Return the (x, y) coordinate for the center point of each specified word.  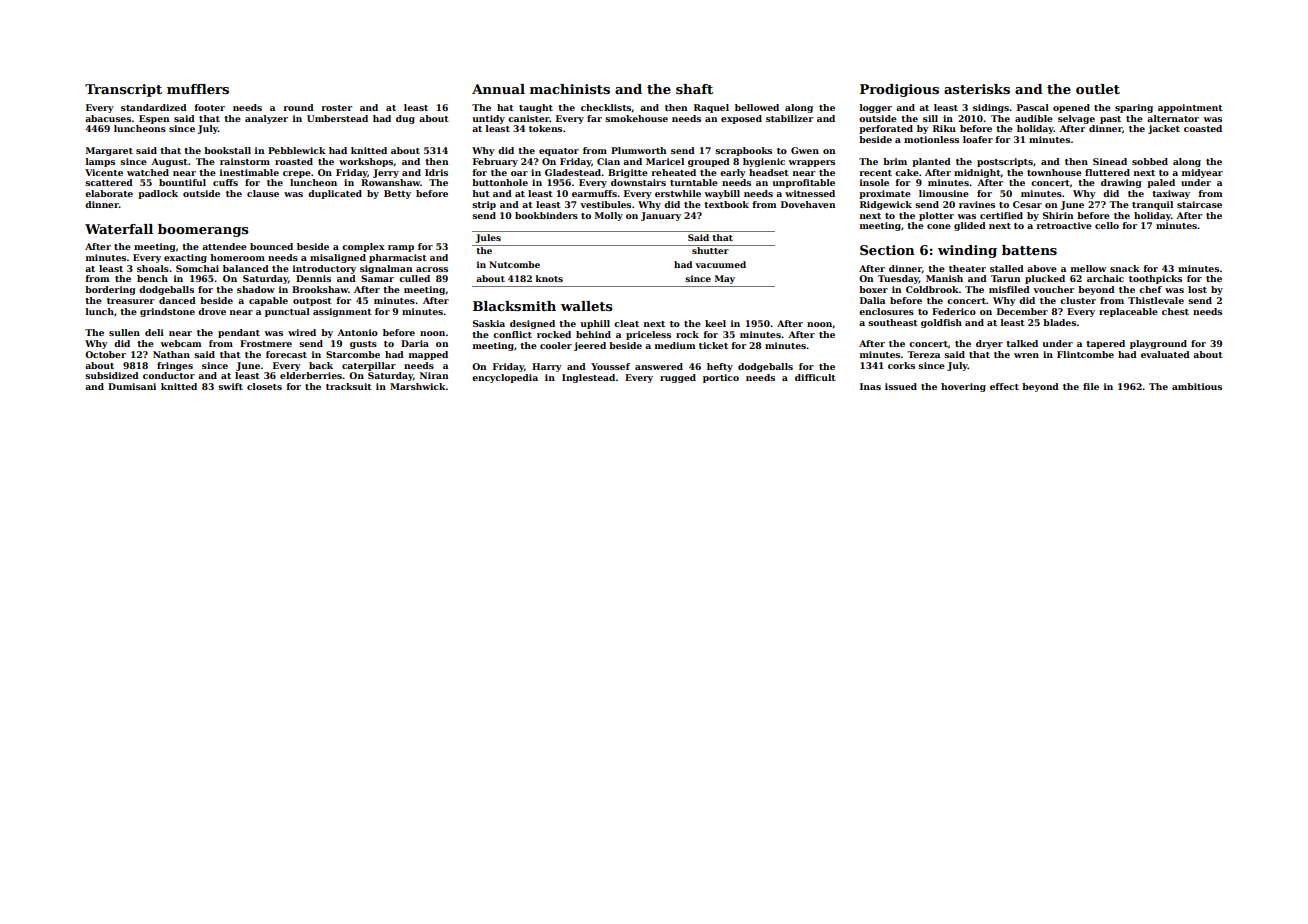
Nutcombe (514, 264)
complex (363, 247)
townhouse (1054, 172)
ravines (977, 204)
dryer (989, 344)
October (105, 354)
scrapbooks (743, 151)
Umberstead (337, 118)
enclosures (886, 311)
